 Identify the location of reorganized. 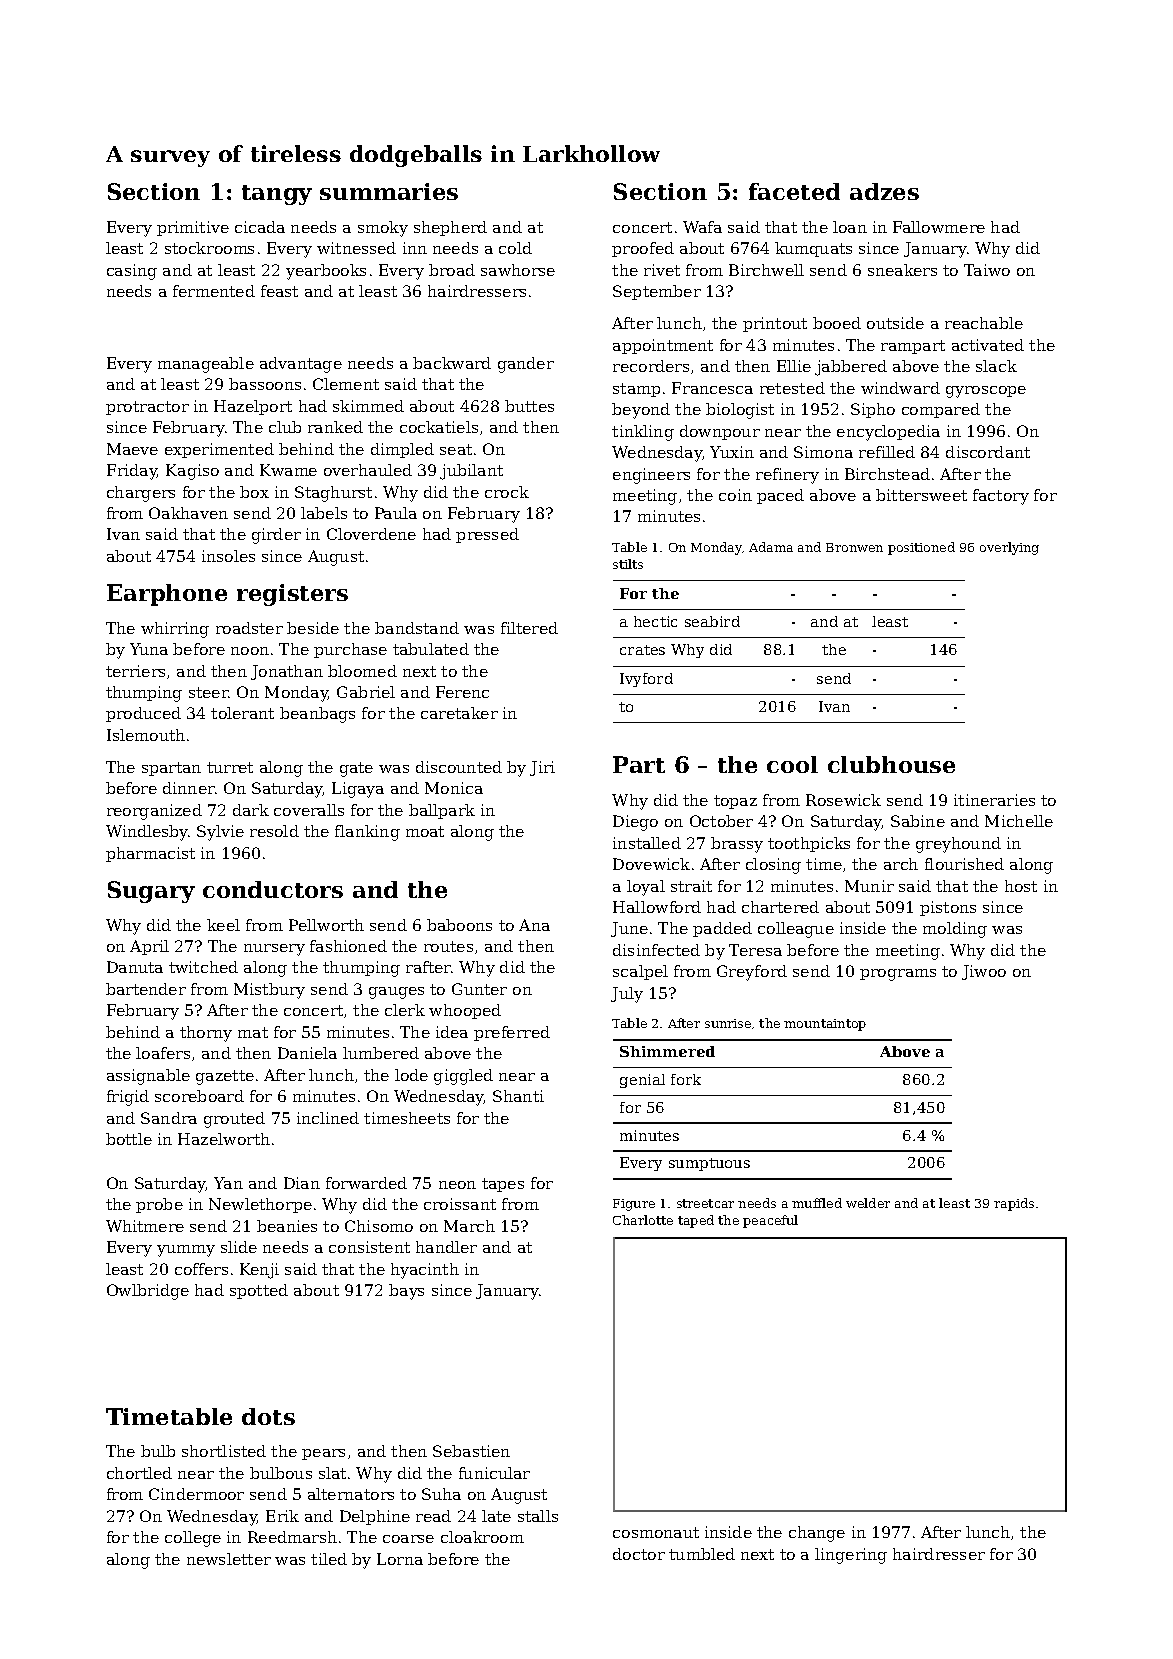
(154, 812).
